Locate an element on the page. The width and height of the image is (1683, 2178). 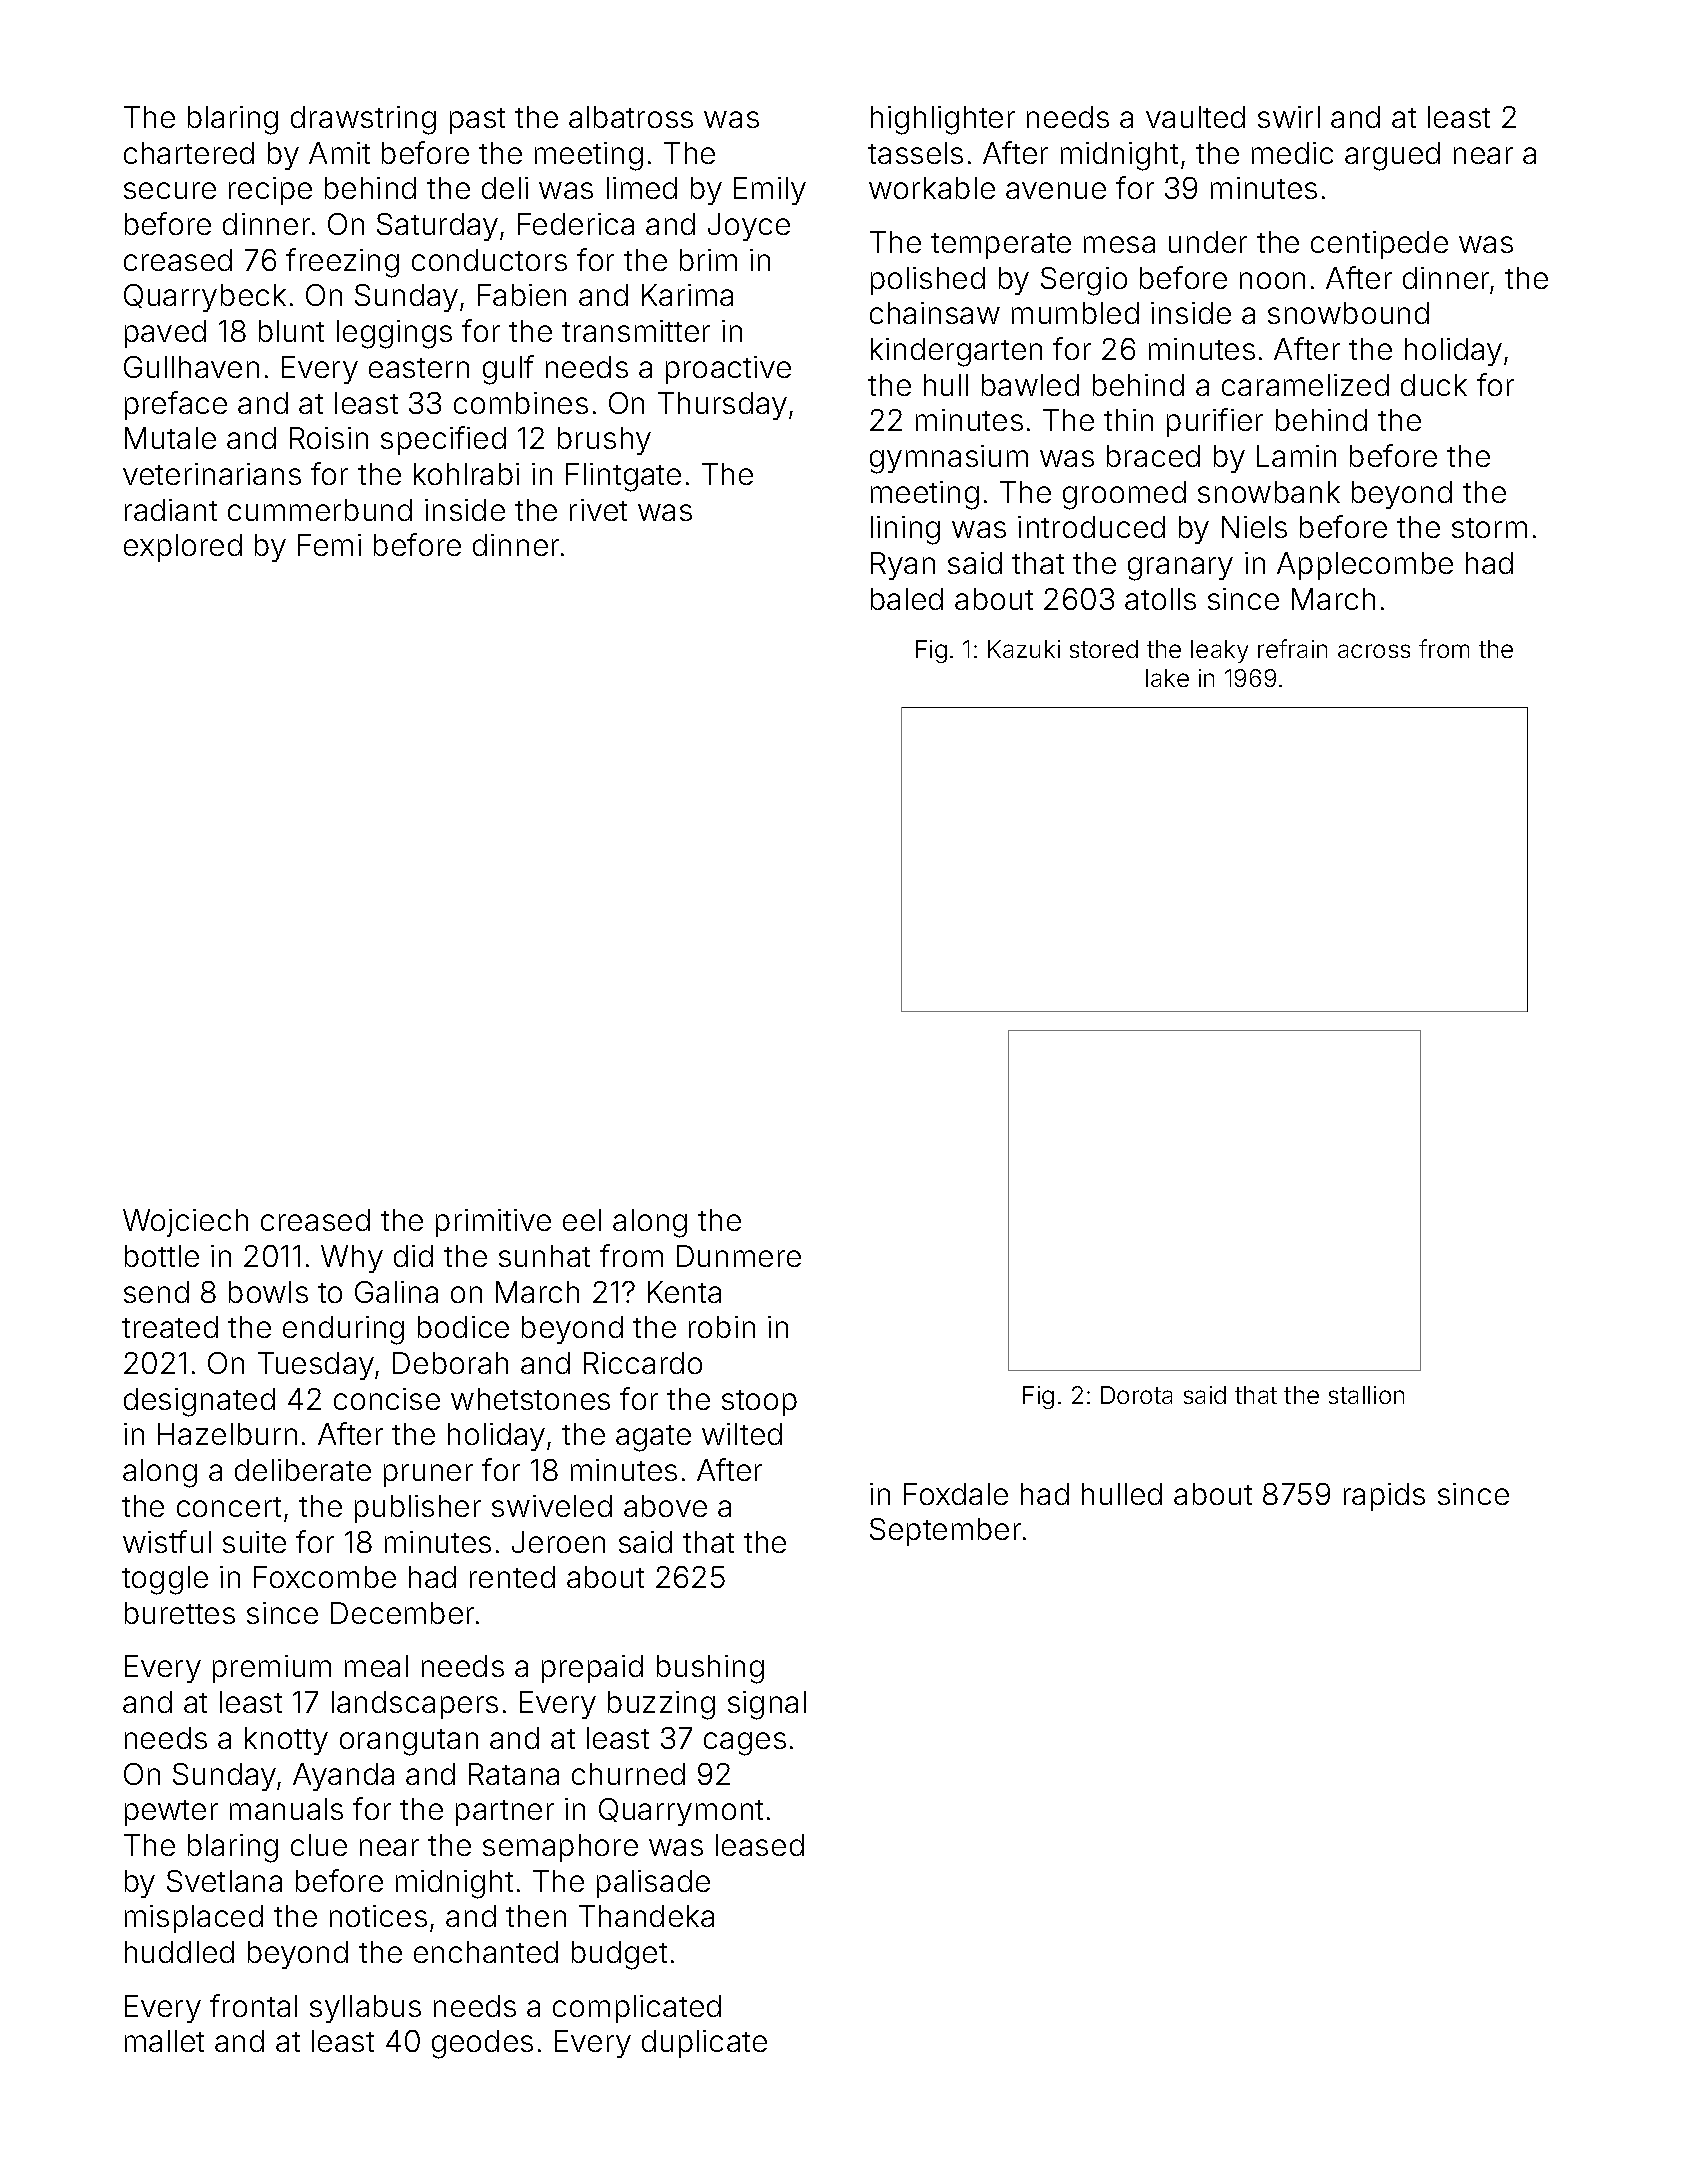
mumbled is located at coordinates (1075, 313).
